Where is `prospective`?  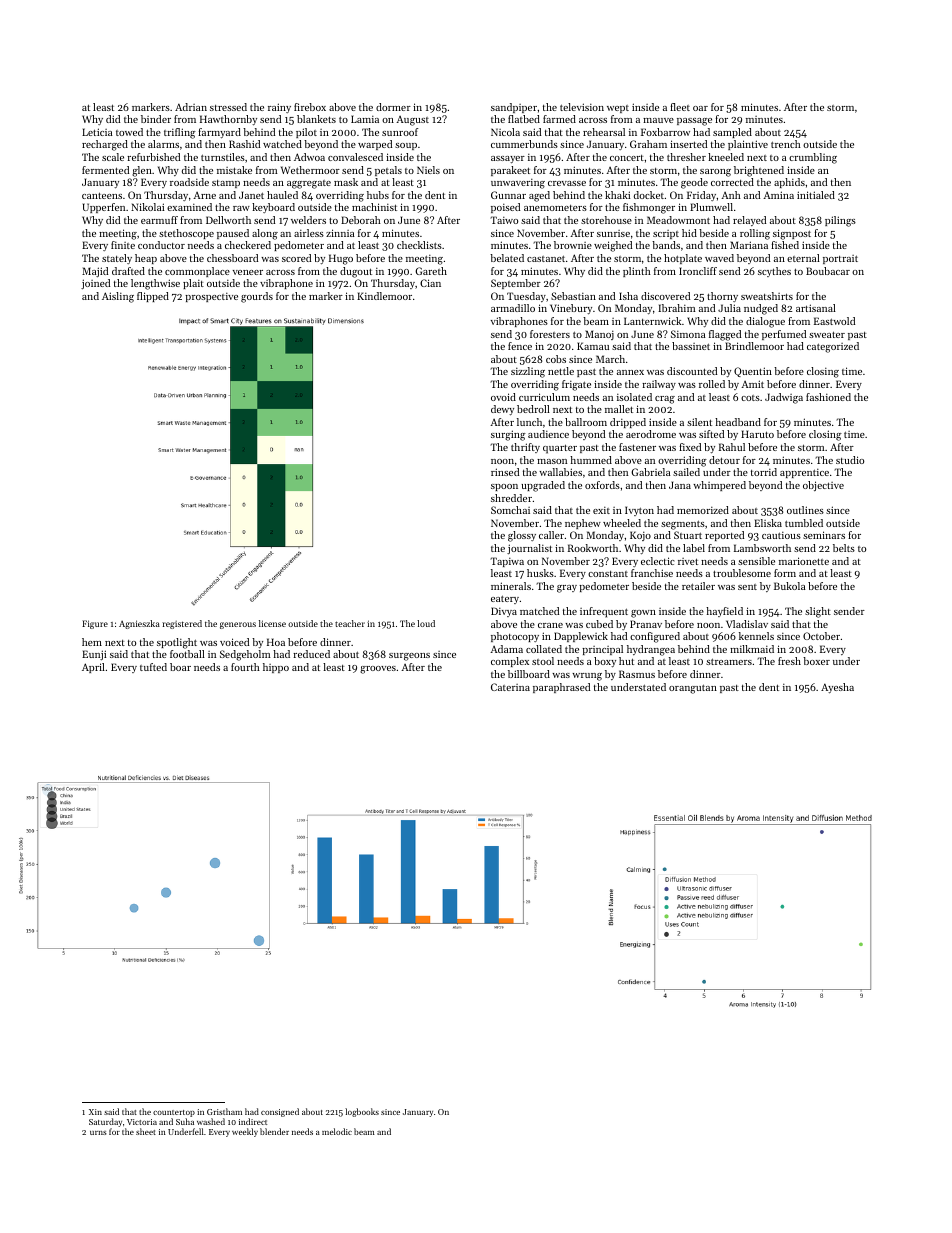
prospective is located at coordinates (211, 297).
